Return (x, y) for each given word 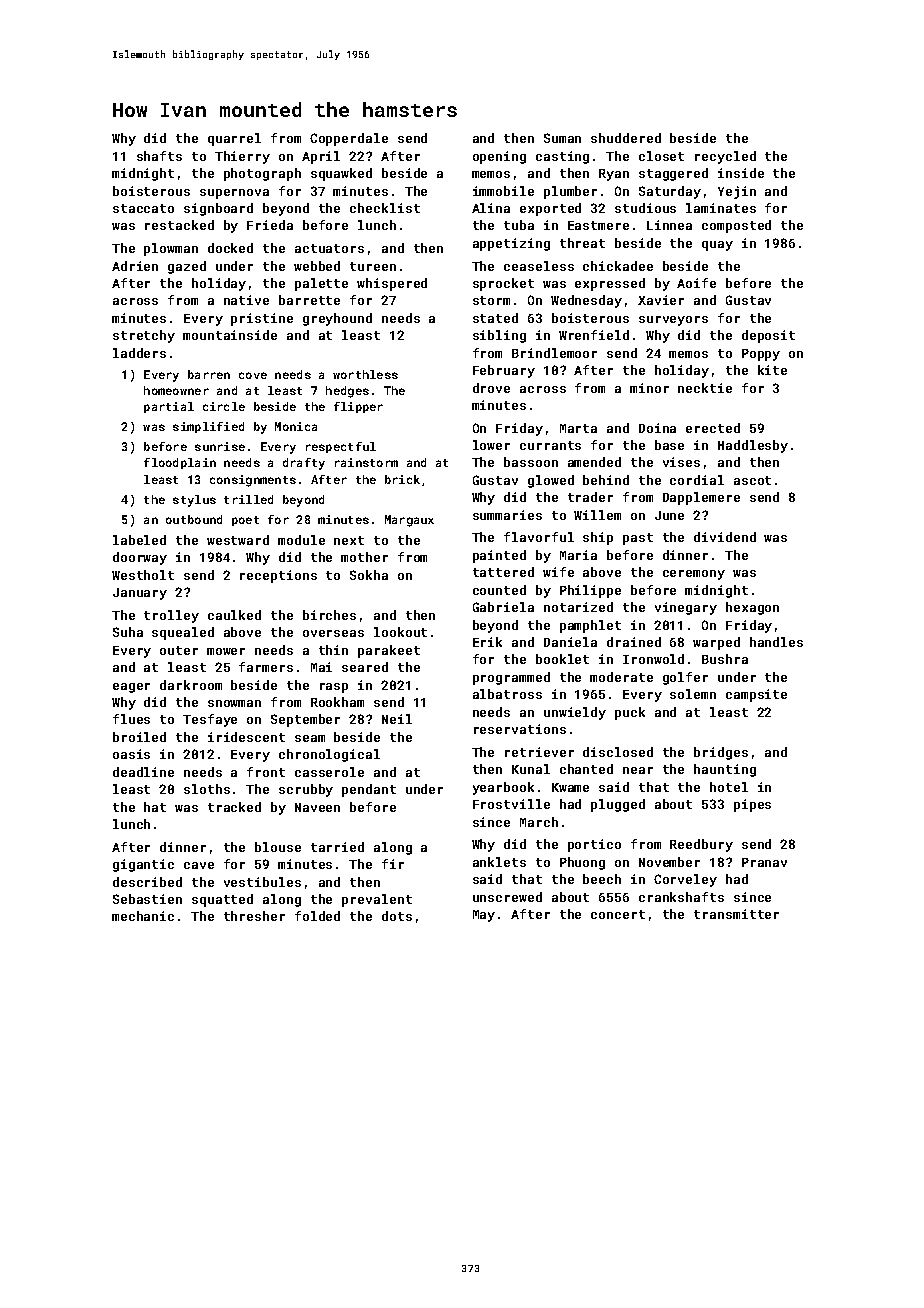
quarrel (234, 139)
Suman (562, 138)
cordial (697, 480)
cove (253, 375)
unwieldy (575, 713)
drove (491, 388)
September (305, 720)
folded (317, 916)
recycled (725, 157)
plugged (618, 805)
